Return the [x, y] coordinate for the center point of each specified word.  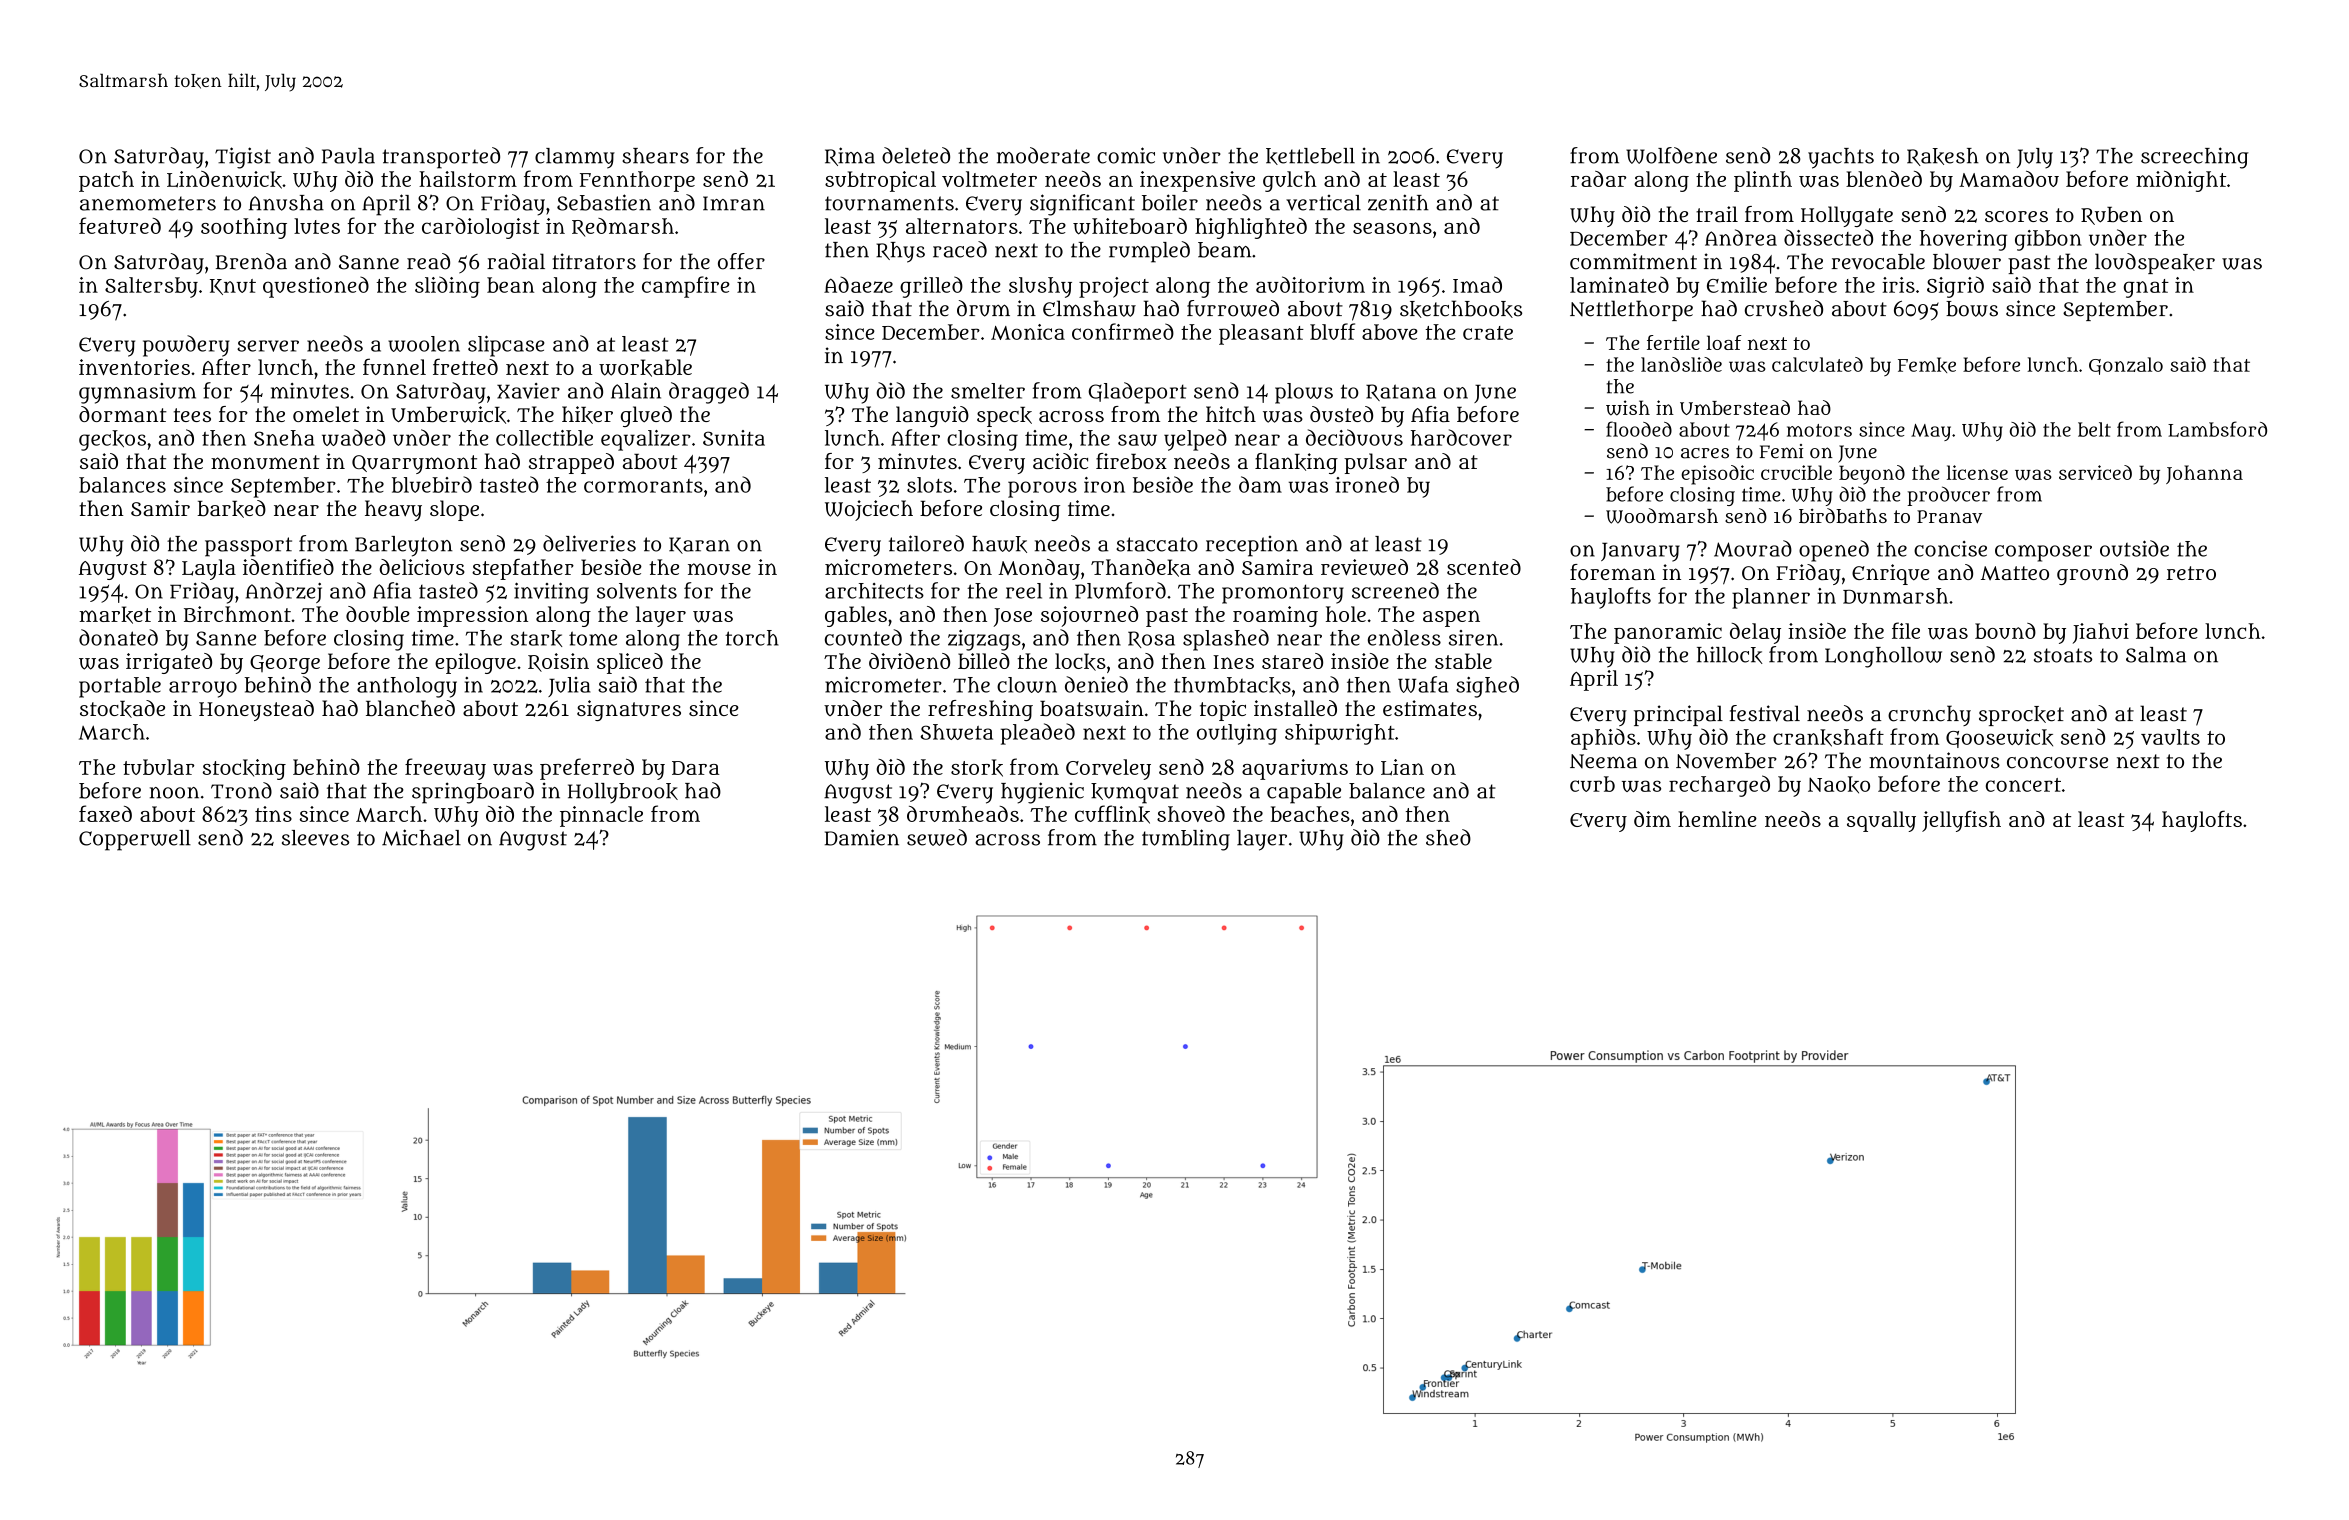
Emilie [1737, 285]
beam [1224, 250]
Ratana [1401, 392]
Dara [696, 768]
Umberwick [448, 415]
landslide [1681, 364]
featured [120, 225]
